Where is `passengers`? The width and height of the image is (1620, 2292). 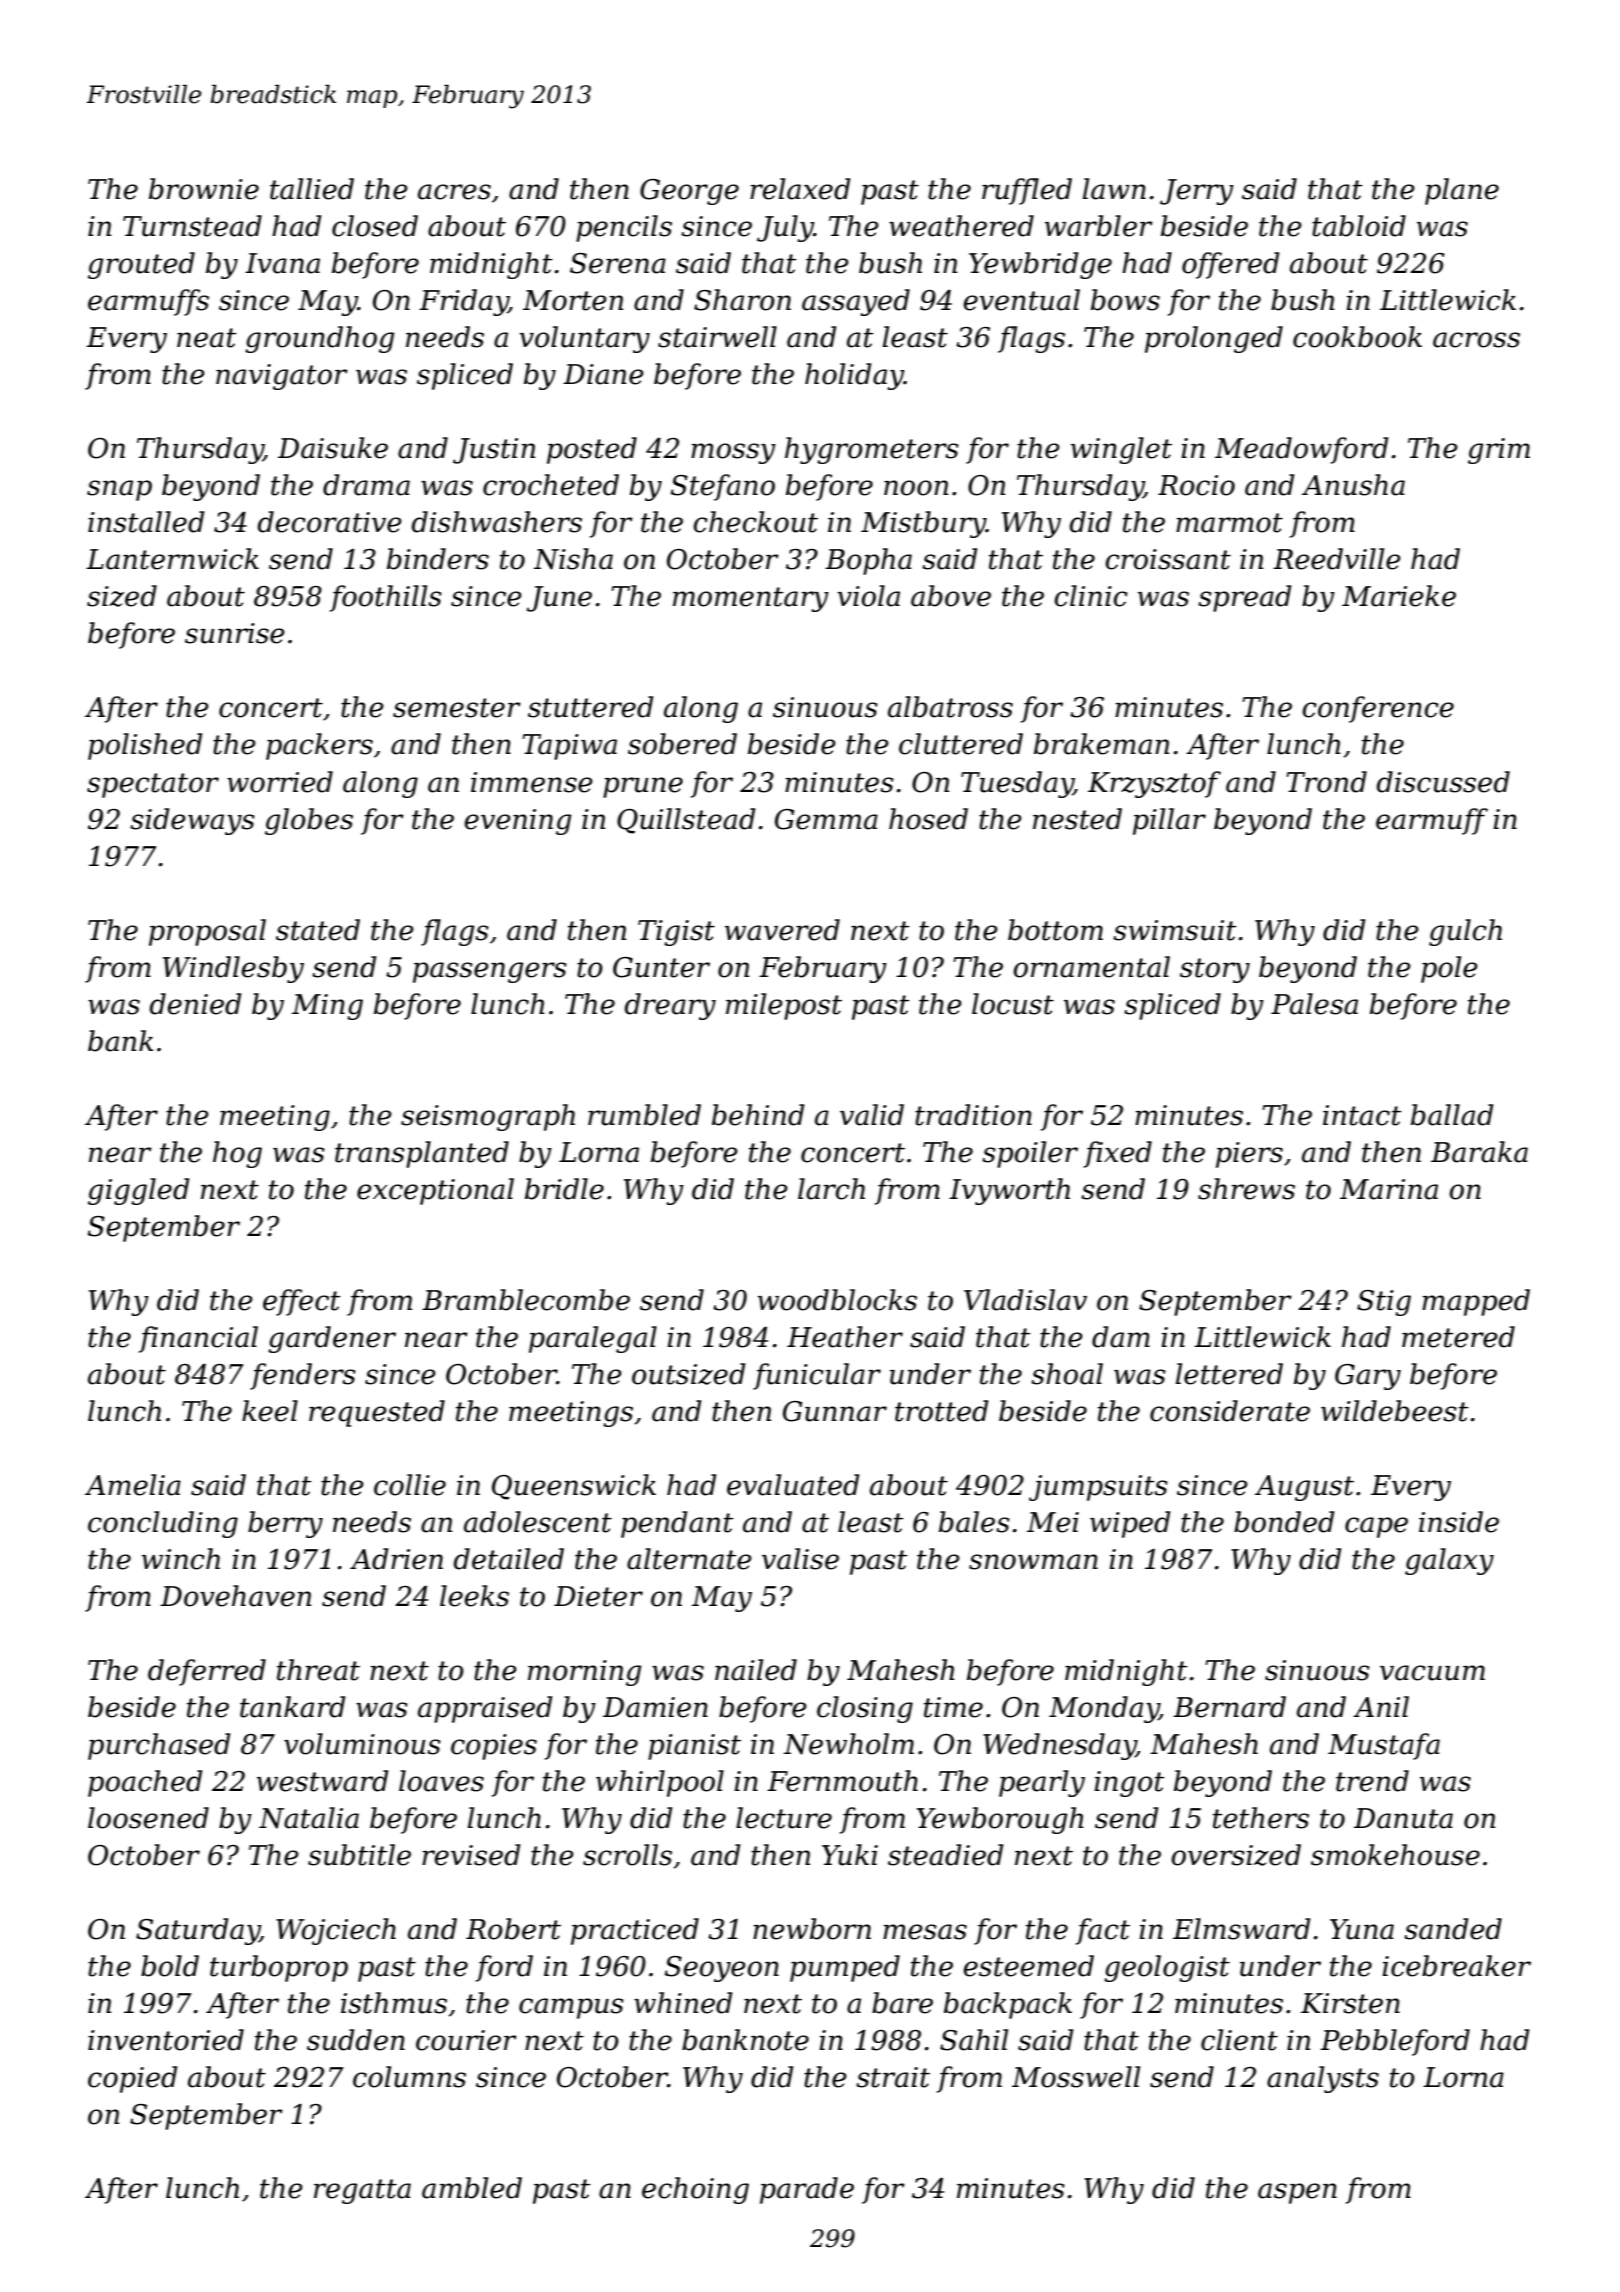 passengers is located at coordinates (490, 972).
